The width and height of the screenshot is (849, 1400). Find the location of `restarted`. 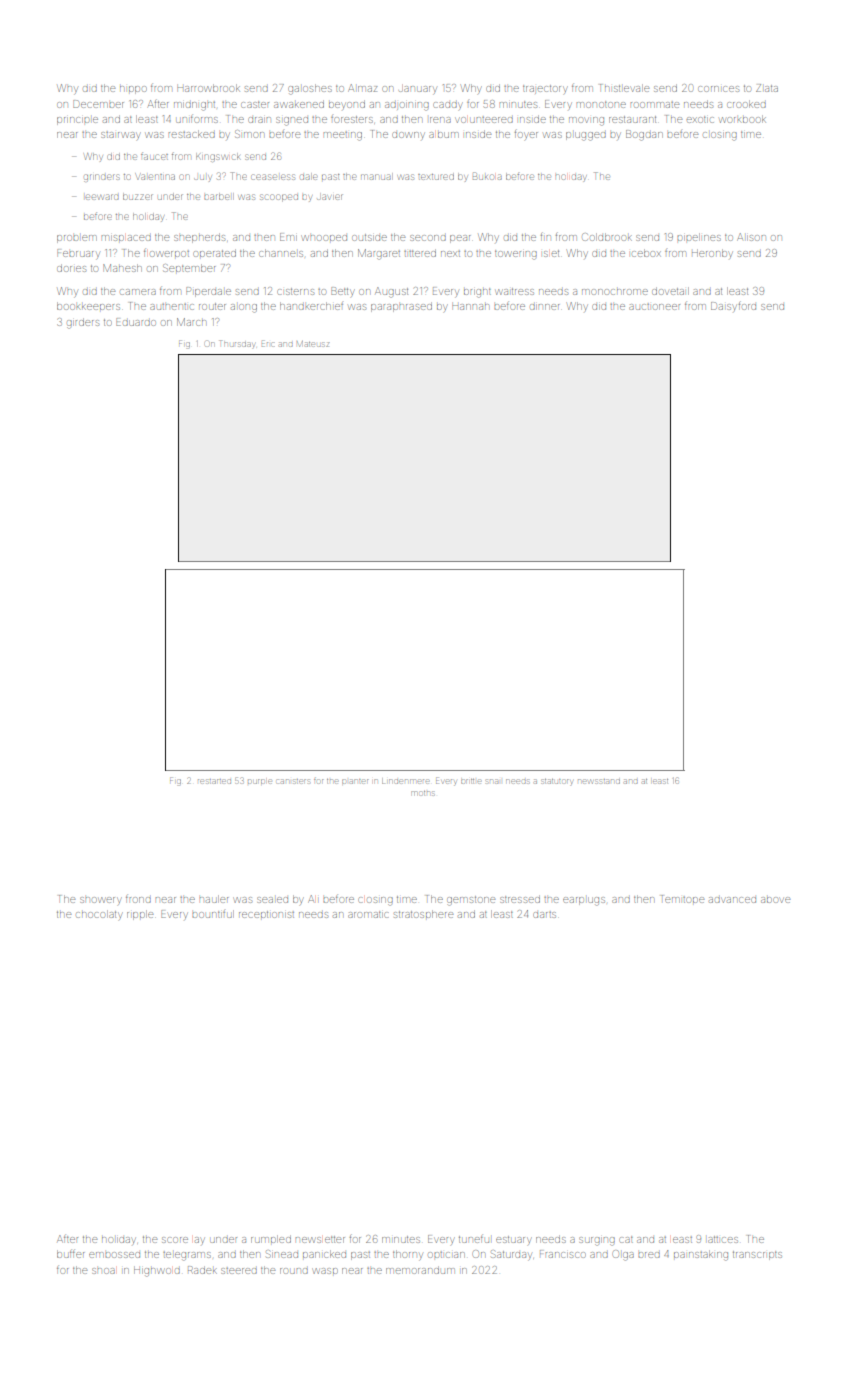

restarted is located at coordinates (214, 781).
